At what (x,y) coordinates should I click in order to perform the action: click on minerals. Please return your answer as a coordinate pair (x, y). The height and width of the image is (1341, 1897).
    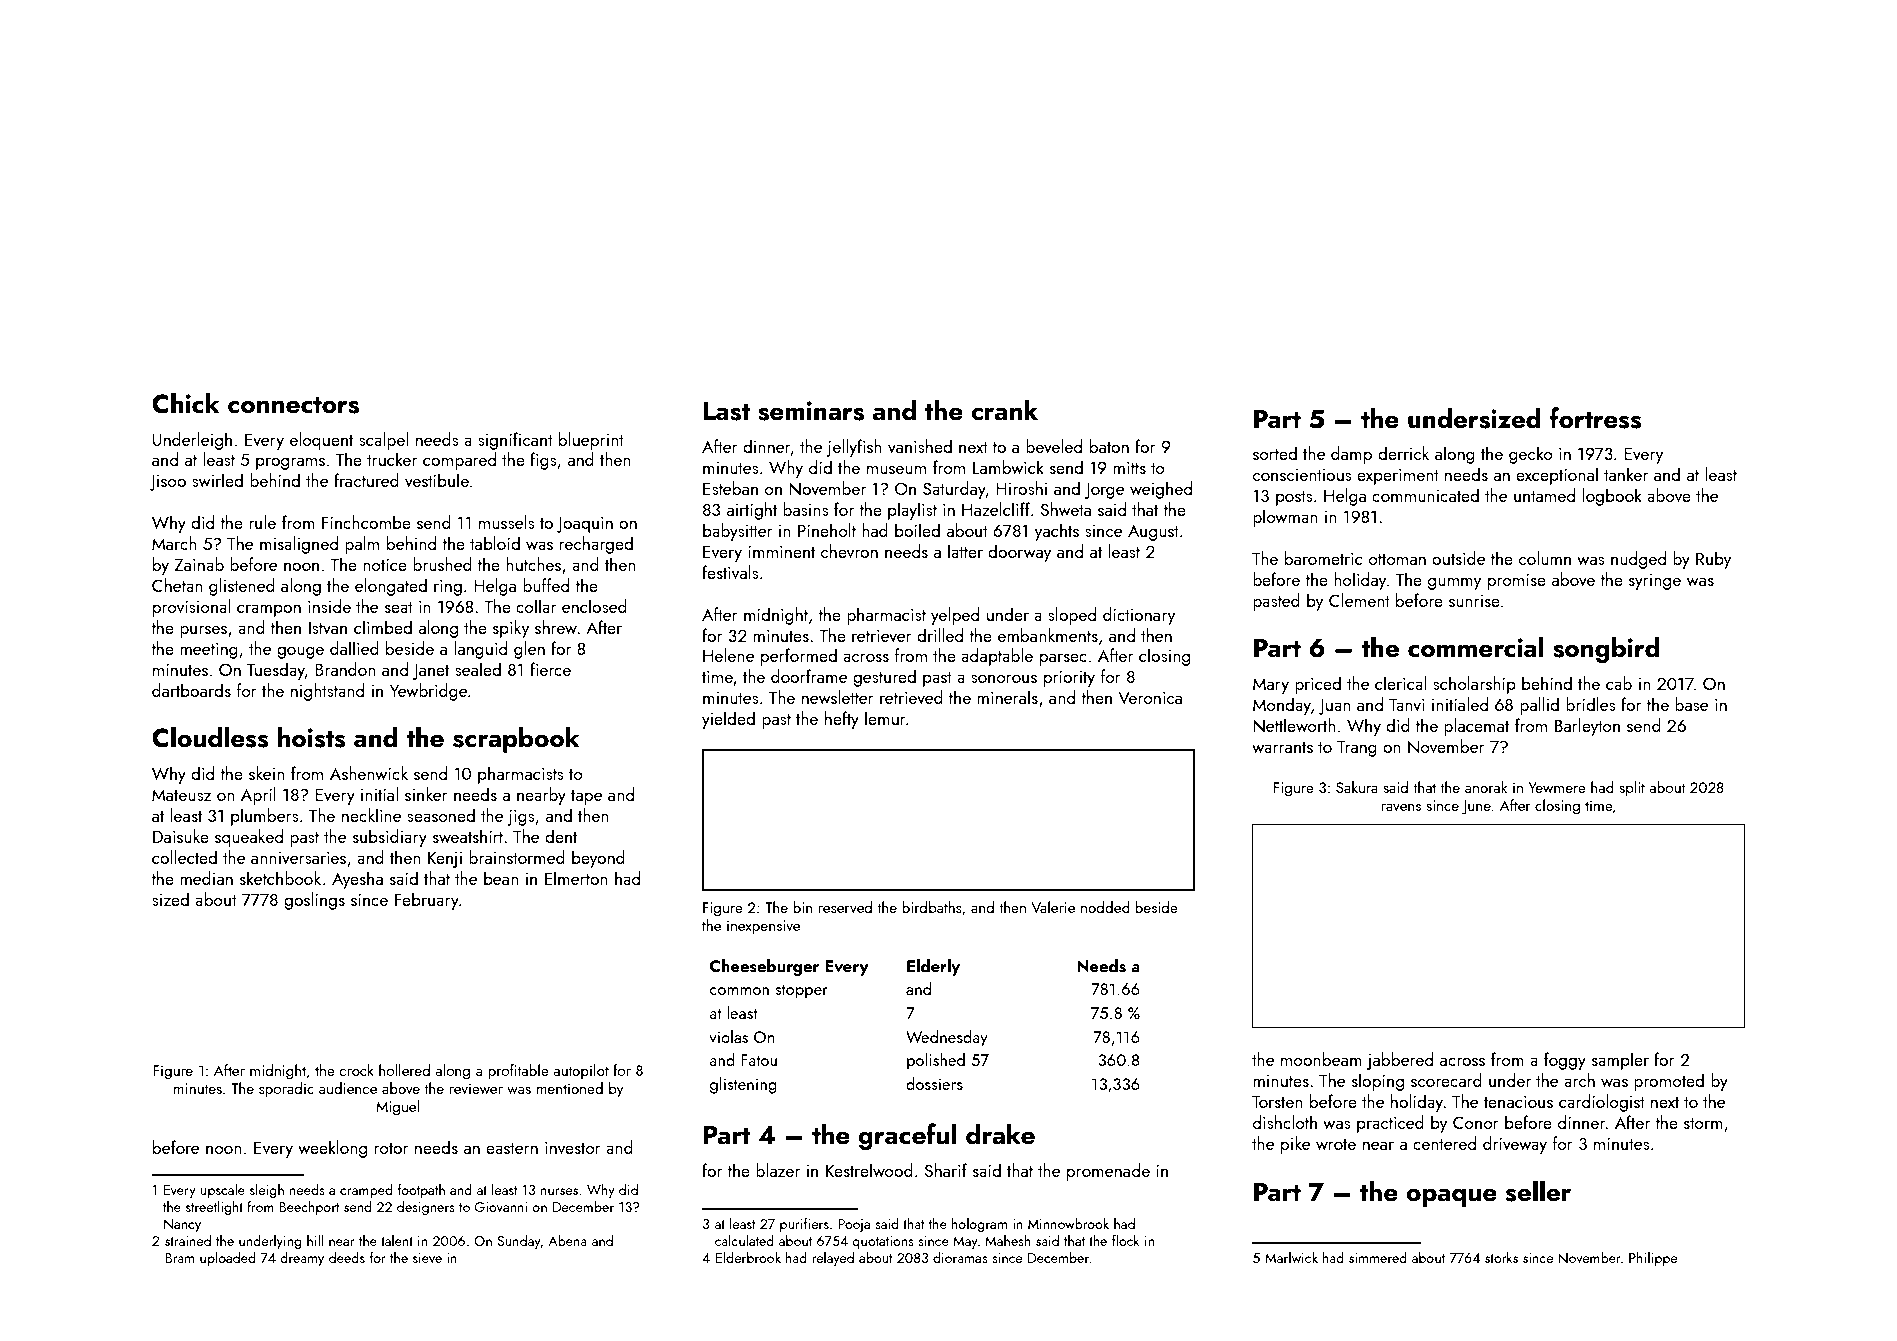
    Looking at the image, I should click on (1007, 697).
